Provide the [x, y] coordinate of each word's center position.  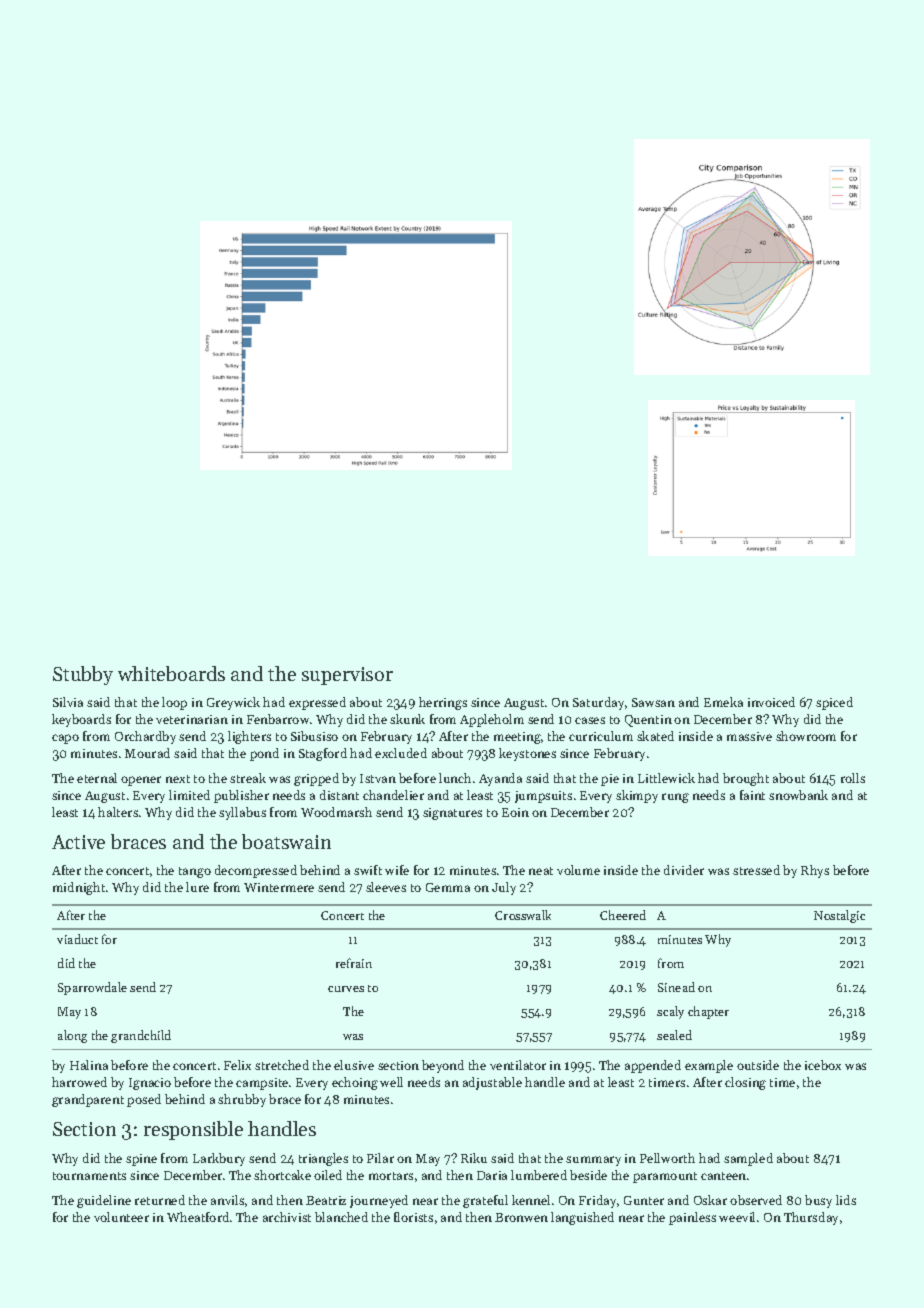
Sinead [676, 987]
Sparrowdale [92, 988]
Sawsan [653, 702]
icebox [823, 1065]
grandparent [88, 1100]
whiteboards [171, 673]
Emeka [723, 702]
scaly [670, 1012]
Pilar [380, 1158]
